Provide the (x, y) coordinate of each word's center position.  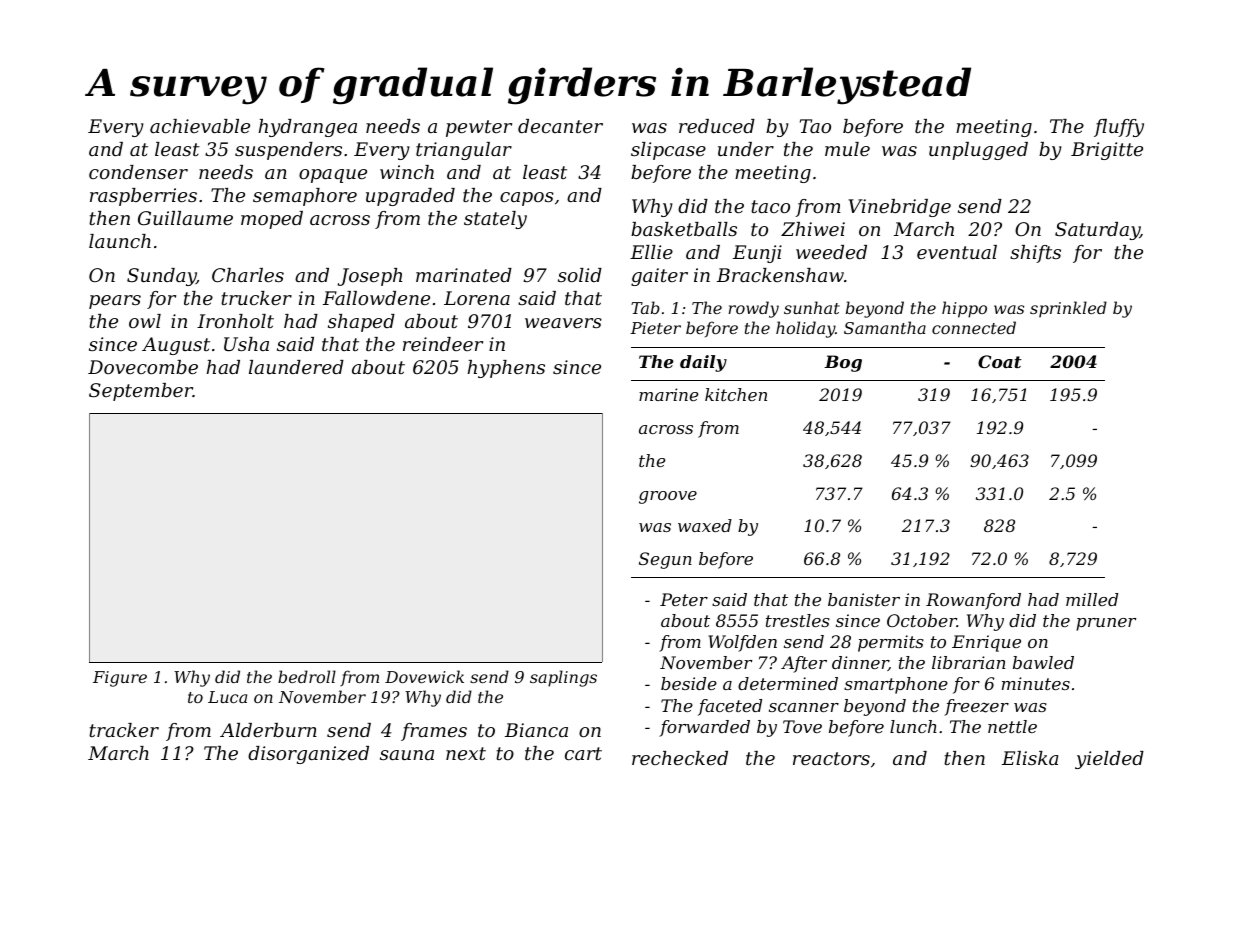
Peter (684, 599)
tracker (124, 730)
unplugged (978, 151)
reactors (831, 758)
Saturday (1097, 231)
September (141, 392)
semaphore (305, 197)
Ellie (651, 252)
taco (770, 206)
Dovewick (424, 676)
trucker (256, 298)
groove (668, 497)
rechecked (680, 758)
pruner (1106, 624)
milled (1092, 599)
